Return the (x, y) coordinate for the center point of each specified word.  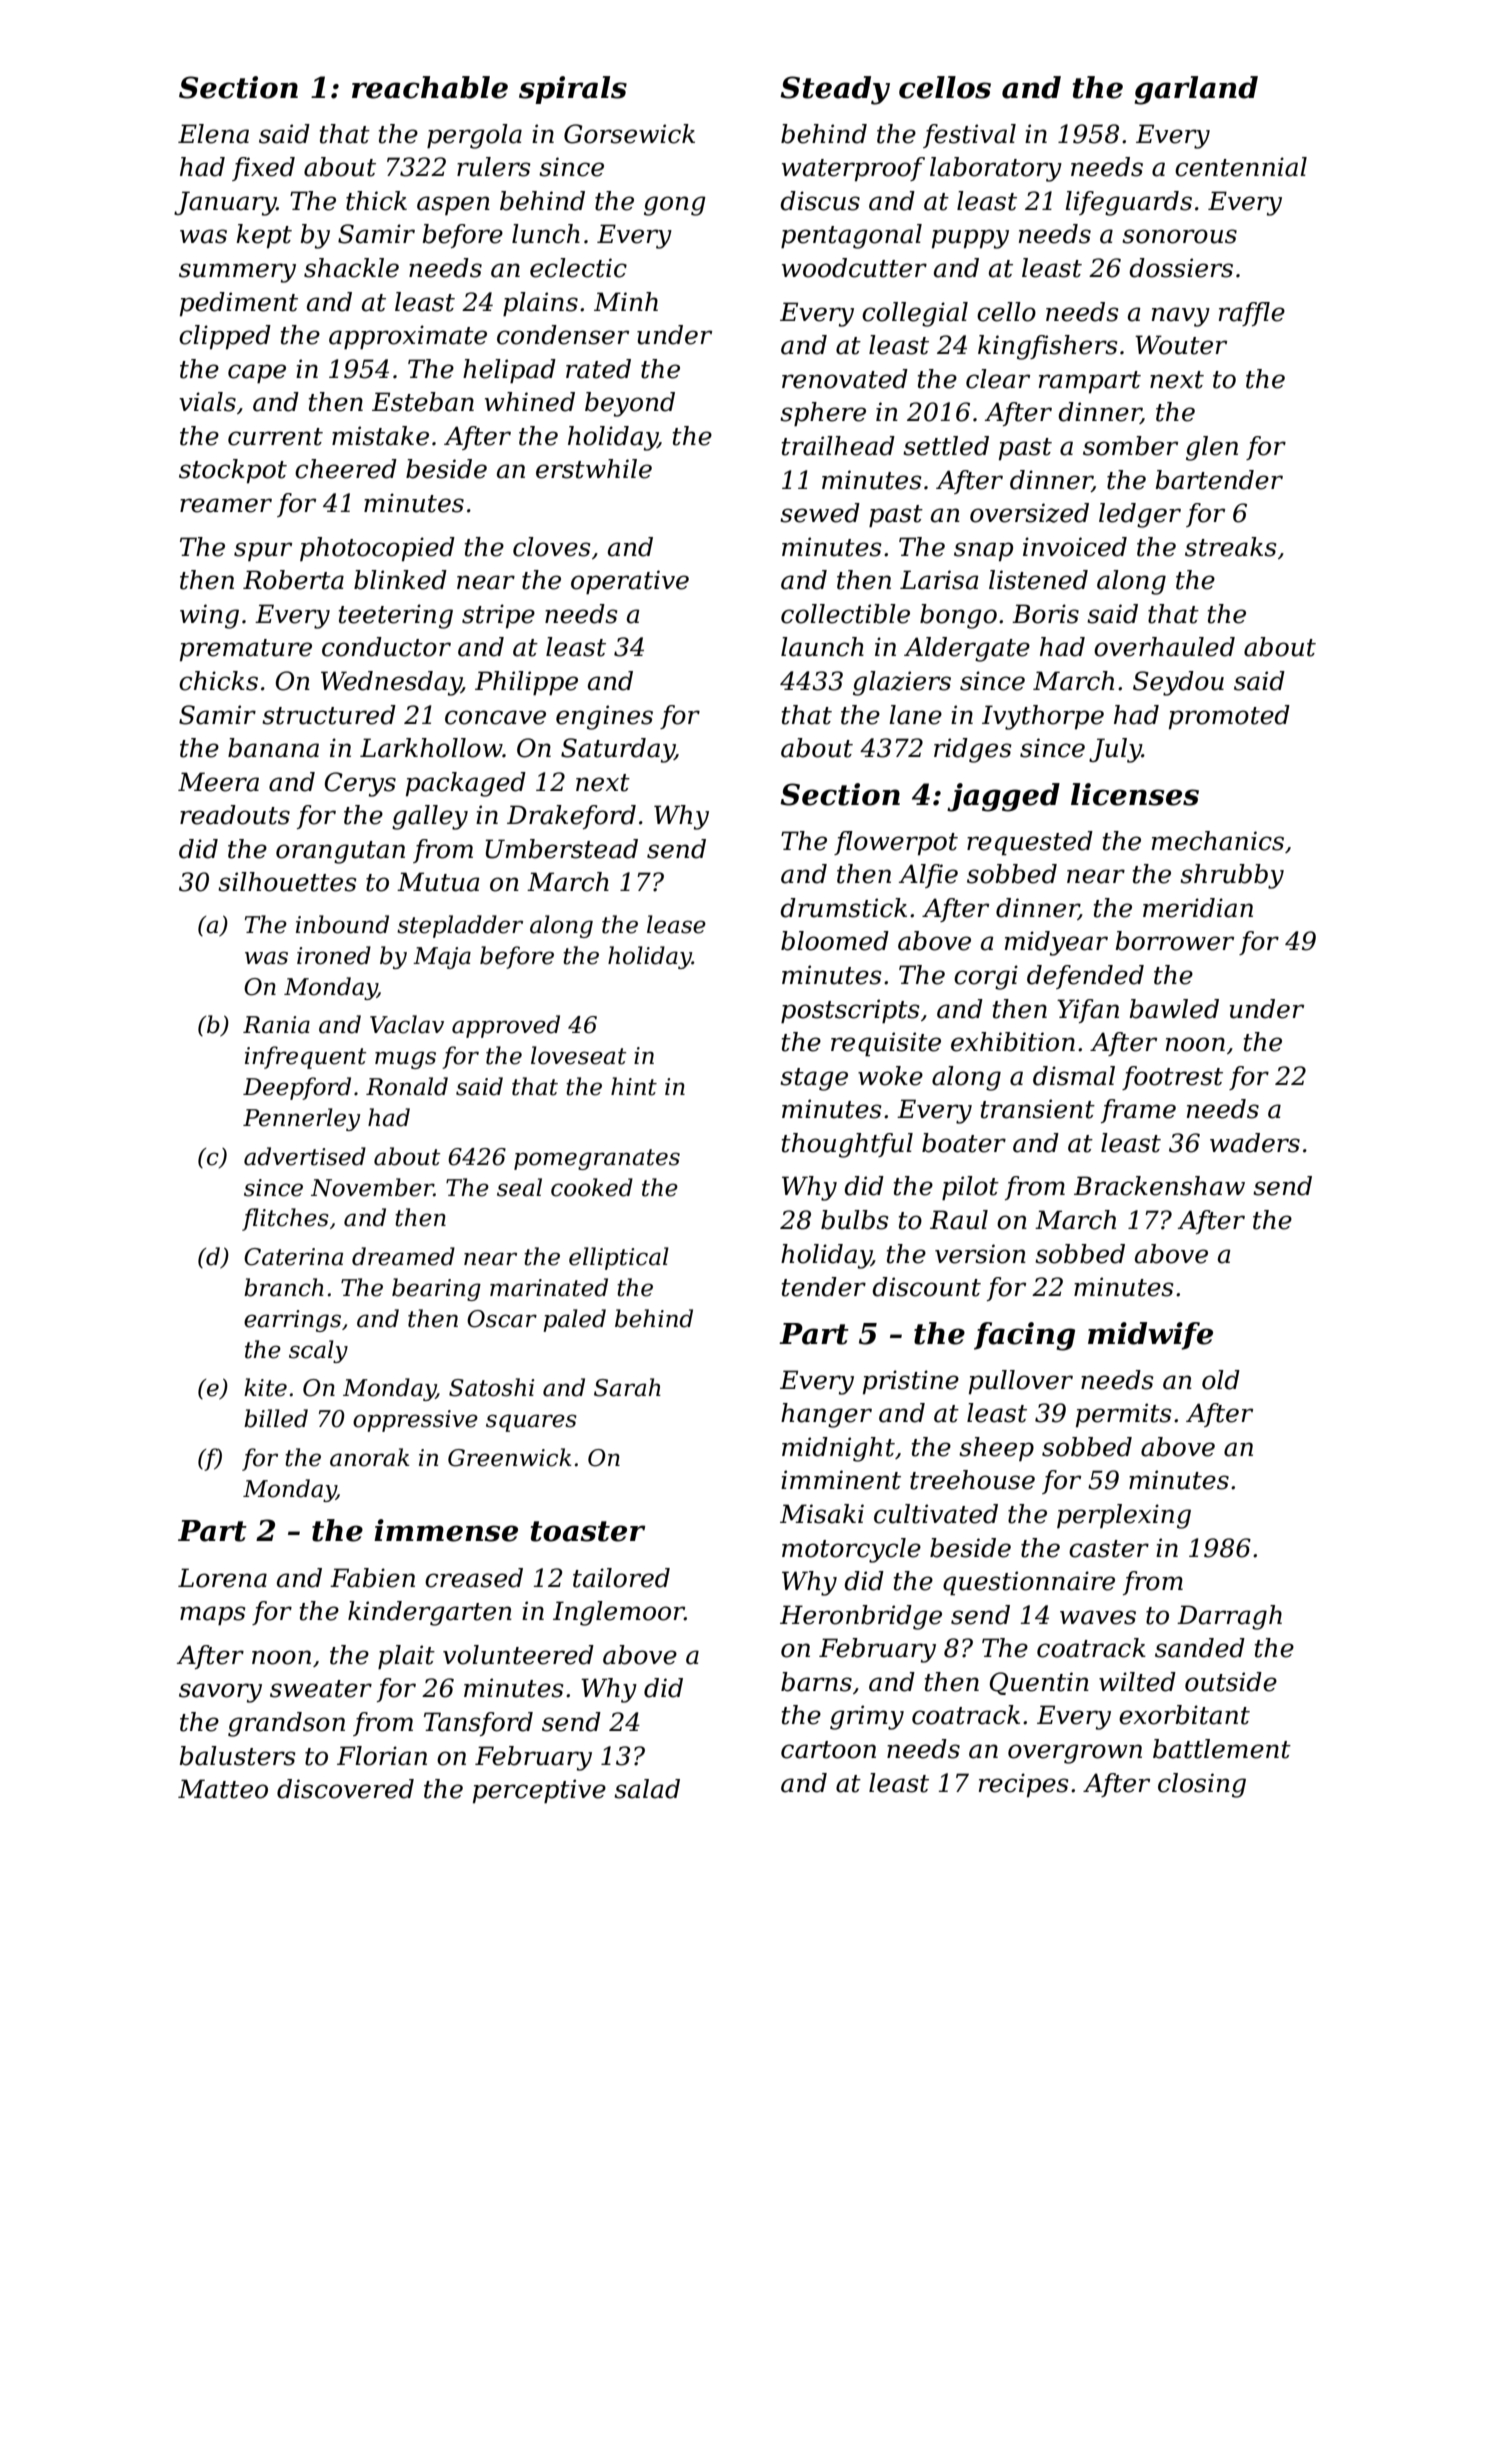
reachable (430, 87)
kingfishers (1048, 347)
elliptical (619, 1258)
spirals (573, 90)
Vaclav (407, 1024)
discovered (345, 1789)
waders (1255, 1143)
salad (647, 1789)
